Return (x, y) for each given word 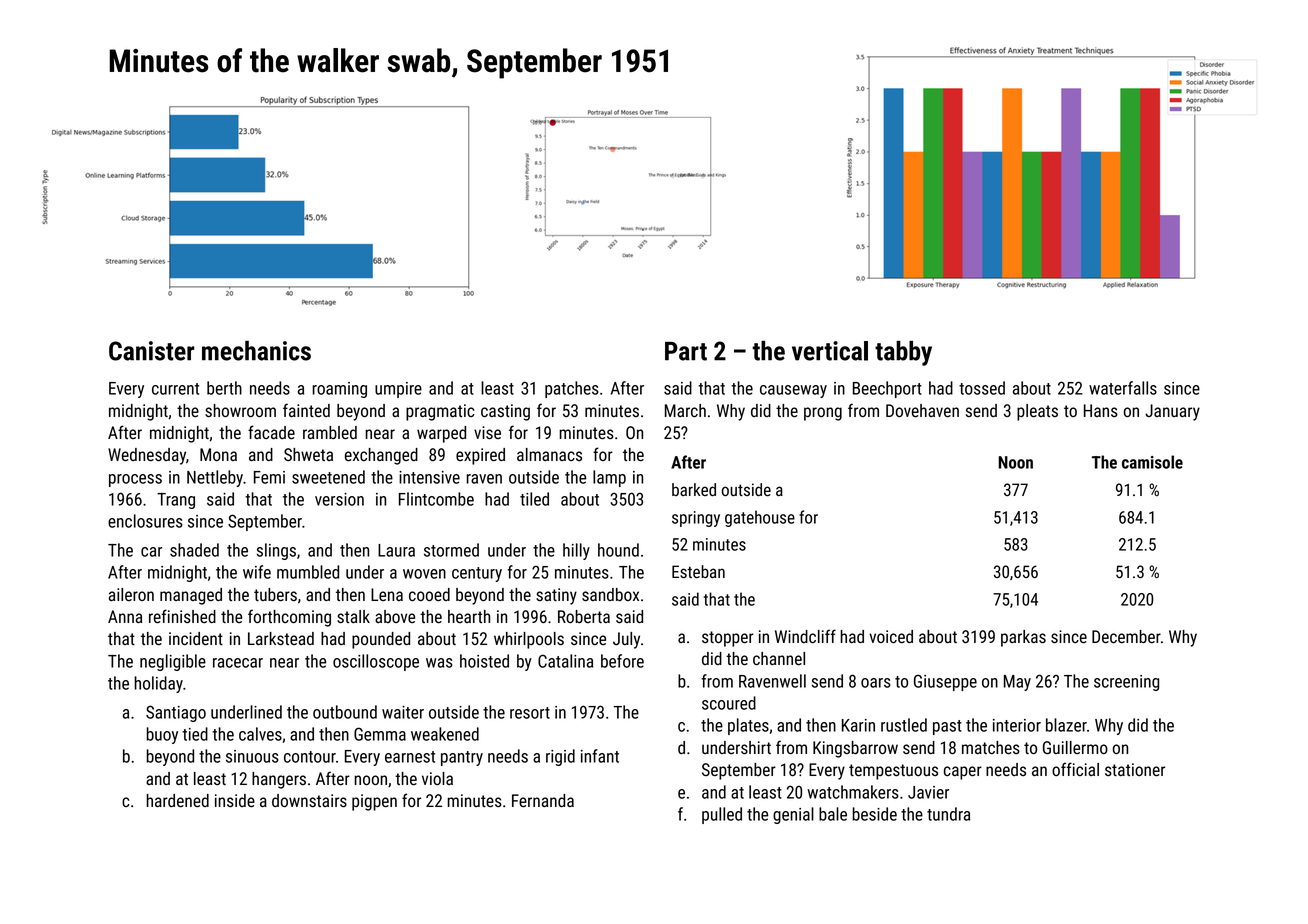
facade (271, 432)
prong (823, 414)
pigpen (374, 802)
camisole (1152, 462)
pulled (722, 815)
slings (276, 551)
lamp (609, 478)
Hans (1101, 410)
